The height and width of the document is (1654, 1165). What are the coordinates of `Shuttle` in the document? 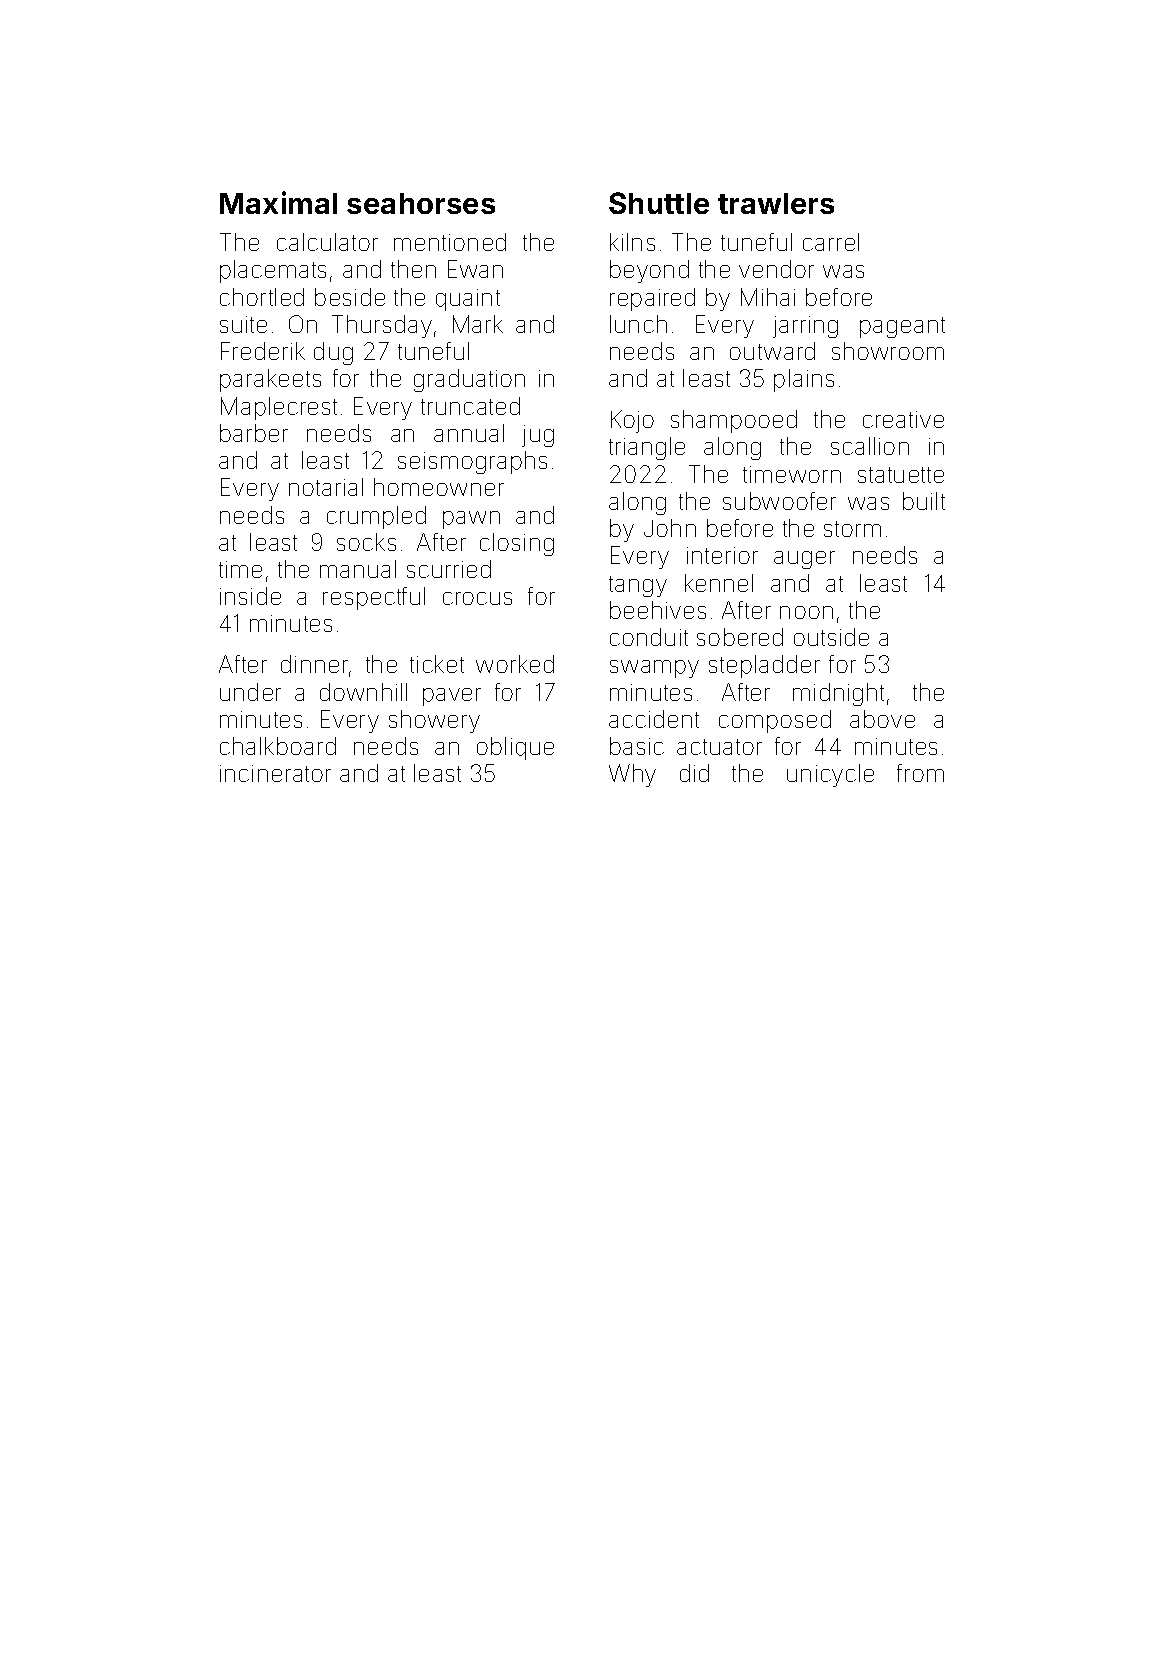 It's located at (659, 203).
